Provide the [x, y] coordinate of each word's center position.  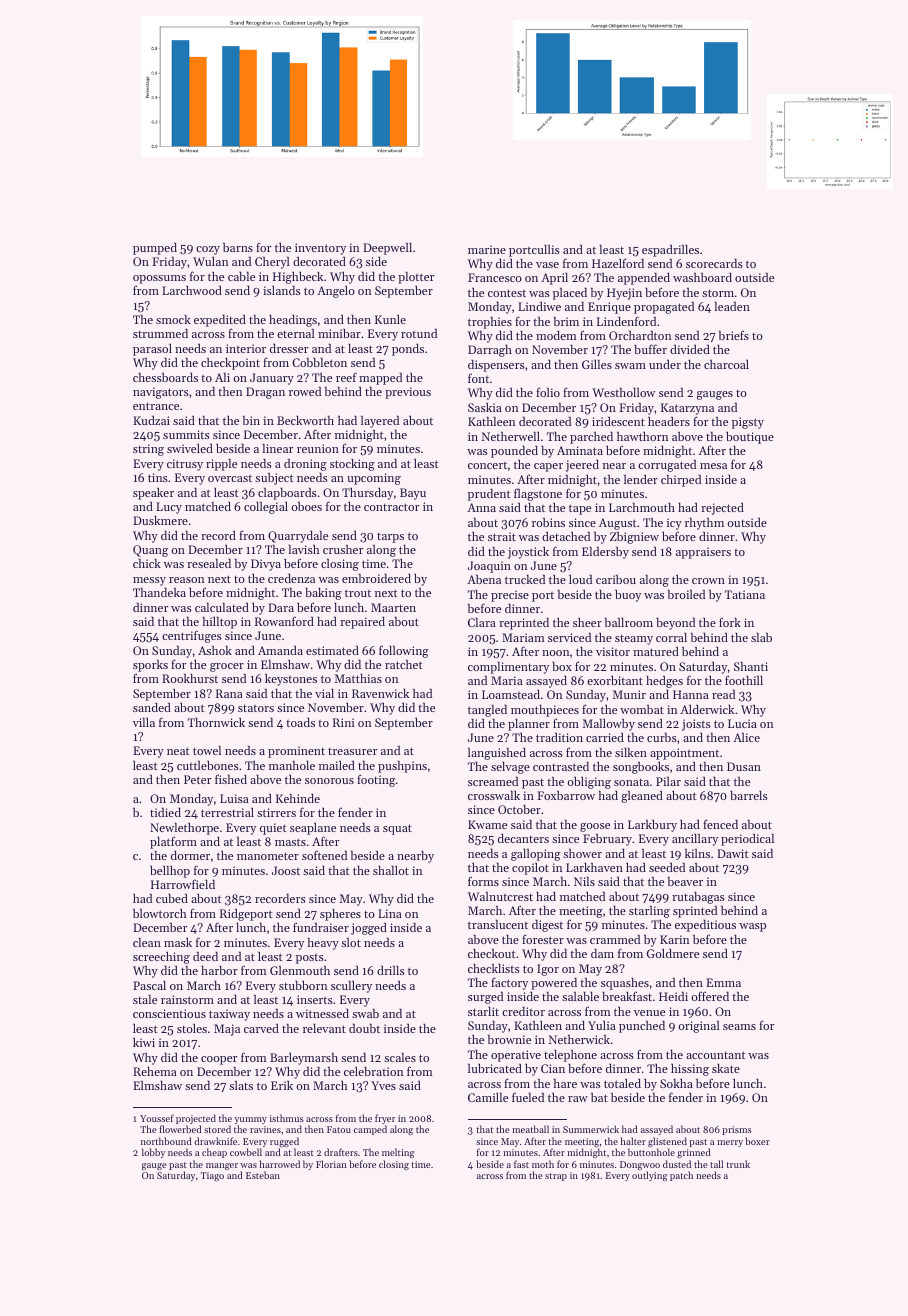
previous [408, 393]
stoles [192, 1028]
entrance [156, 406]
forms [483, 881]
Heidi [673, 996]
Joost [286, 870]
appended [644, 278]
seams [739, 1027]
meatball [530, 1129]
